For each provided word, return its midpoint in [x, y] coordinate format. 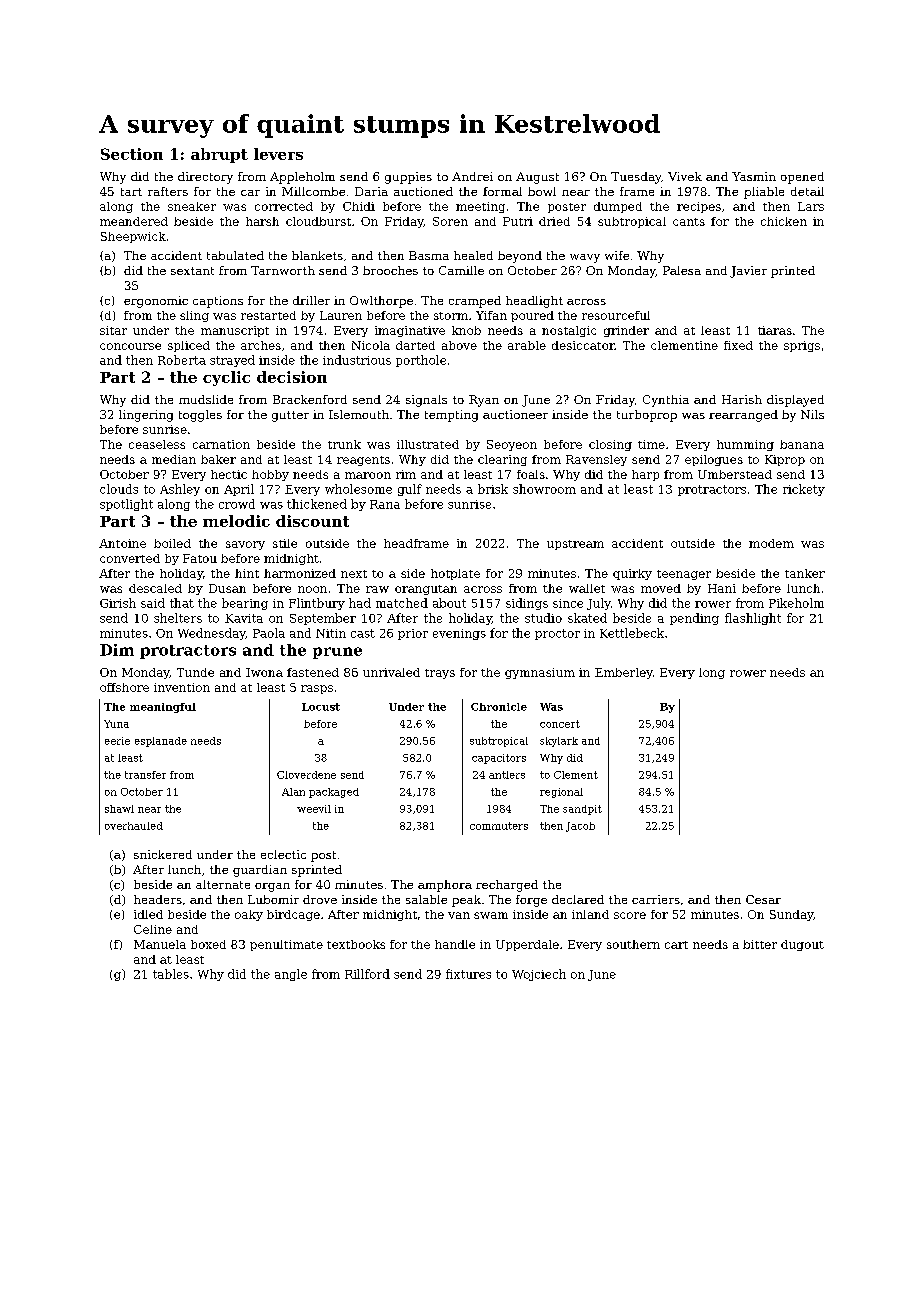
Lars [811, 206]
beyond [520, 257]
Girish [118, 603]
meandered [134, 221]
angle [291, 975]
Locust [321, 707]
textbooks [356, 944]
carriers [656, 899]
